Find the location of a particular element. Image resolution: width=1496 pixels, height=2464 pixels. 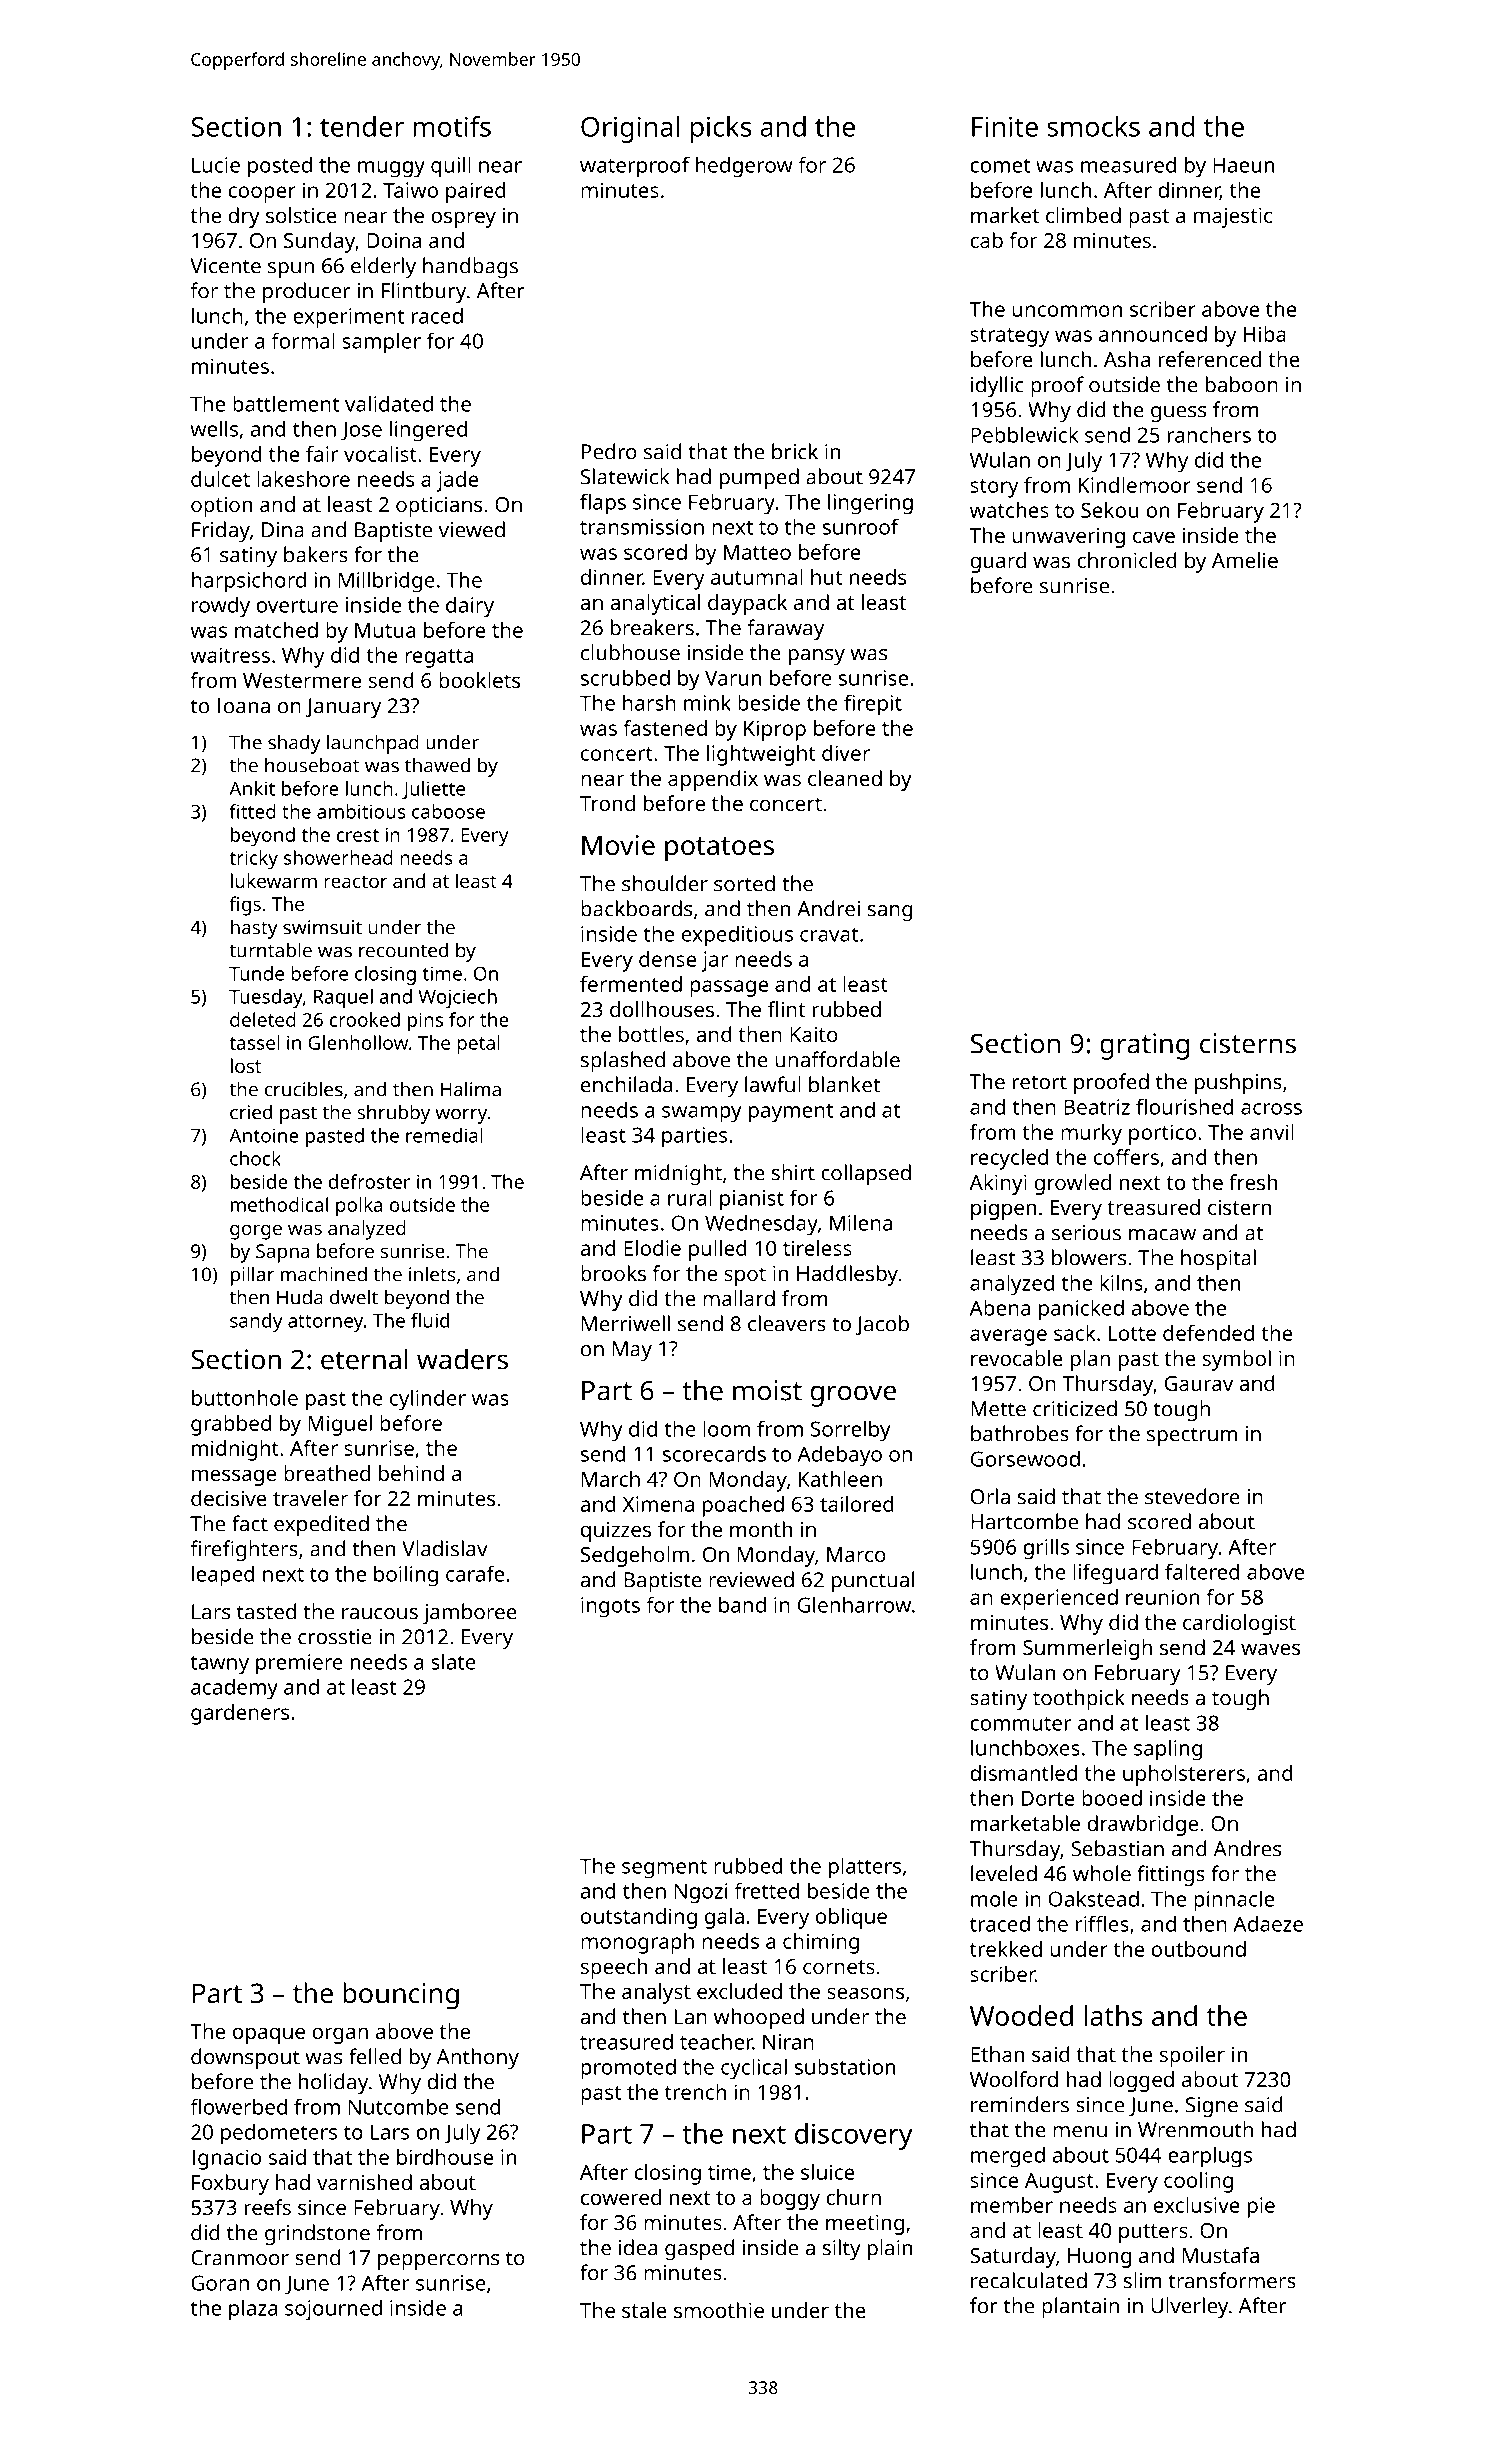

pianist is located at coordinates (752, 1200).
